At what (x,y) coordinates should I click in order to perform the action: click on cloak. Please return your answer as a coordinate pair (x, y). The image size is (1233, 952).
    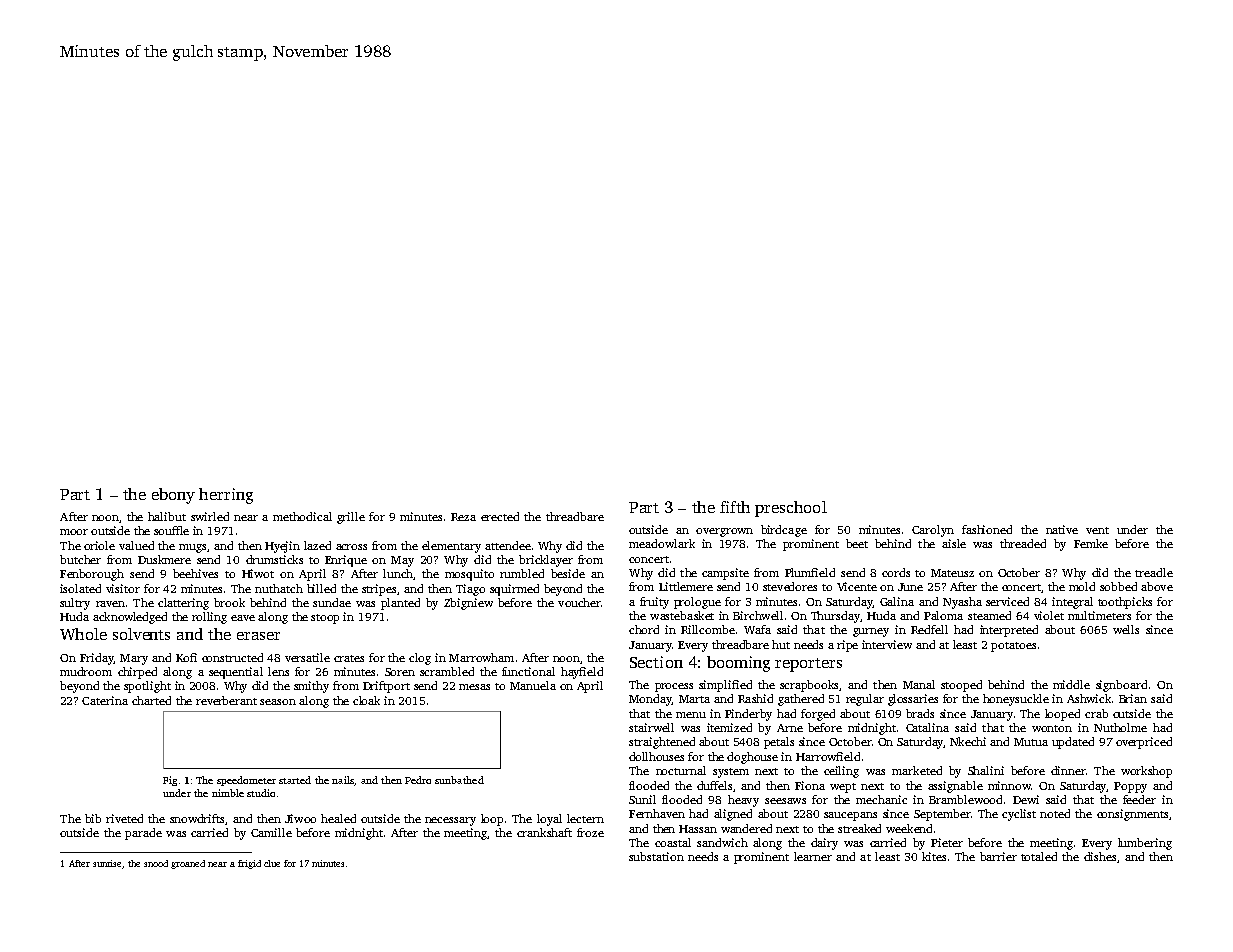
    Looking at the image, I should click on (366, 700).
